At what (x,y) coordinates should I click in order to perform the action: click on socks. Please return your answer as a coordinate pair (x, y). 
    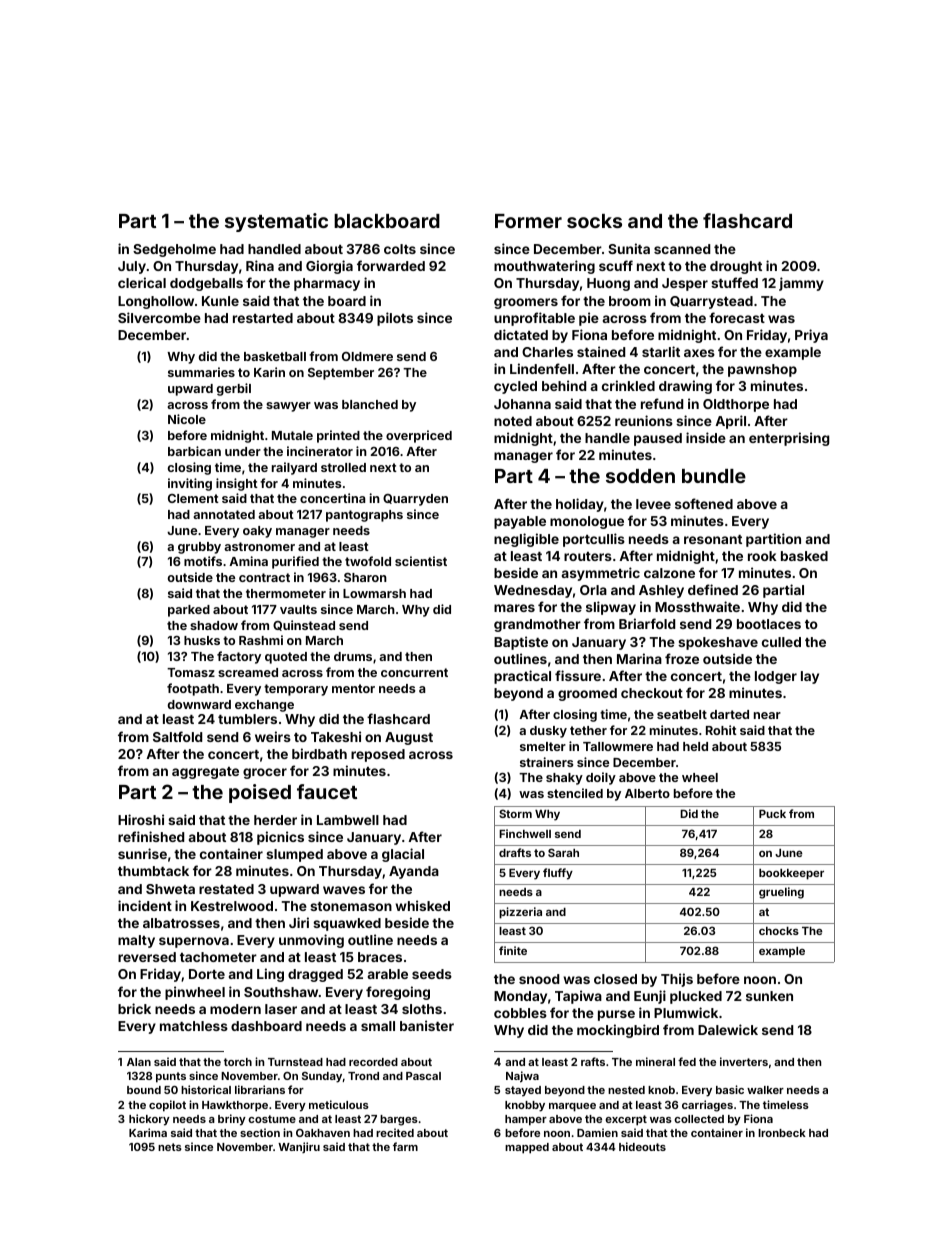
    Looking at the image, I should click on (594, 221).
